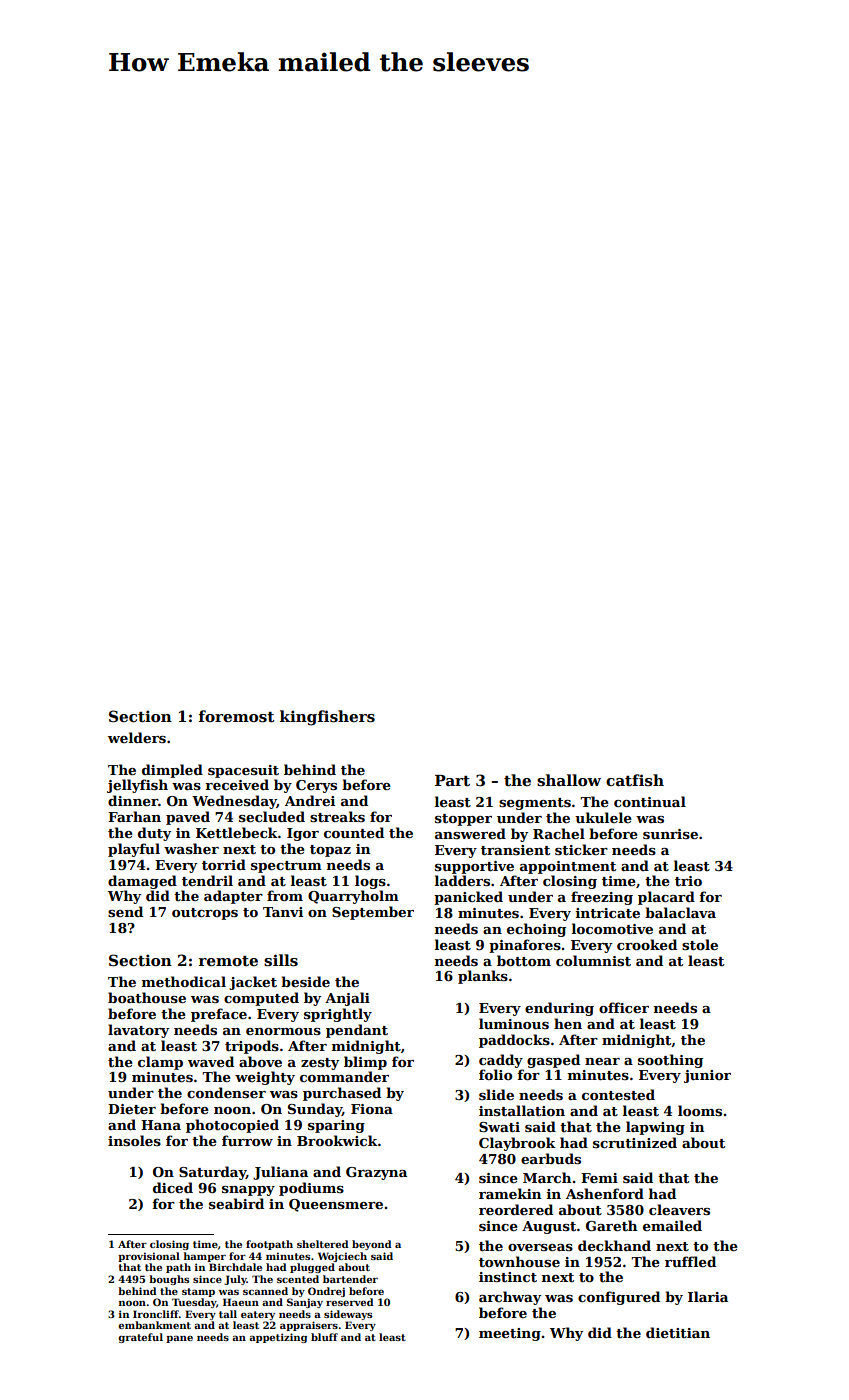 The image size is (849, 1400). What do you see at coordinates (547, 1177) in the screenshot?
I see `March` at bounding box center [547, 1177].
